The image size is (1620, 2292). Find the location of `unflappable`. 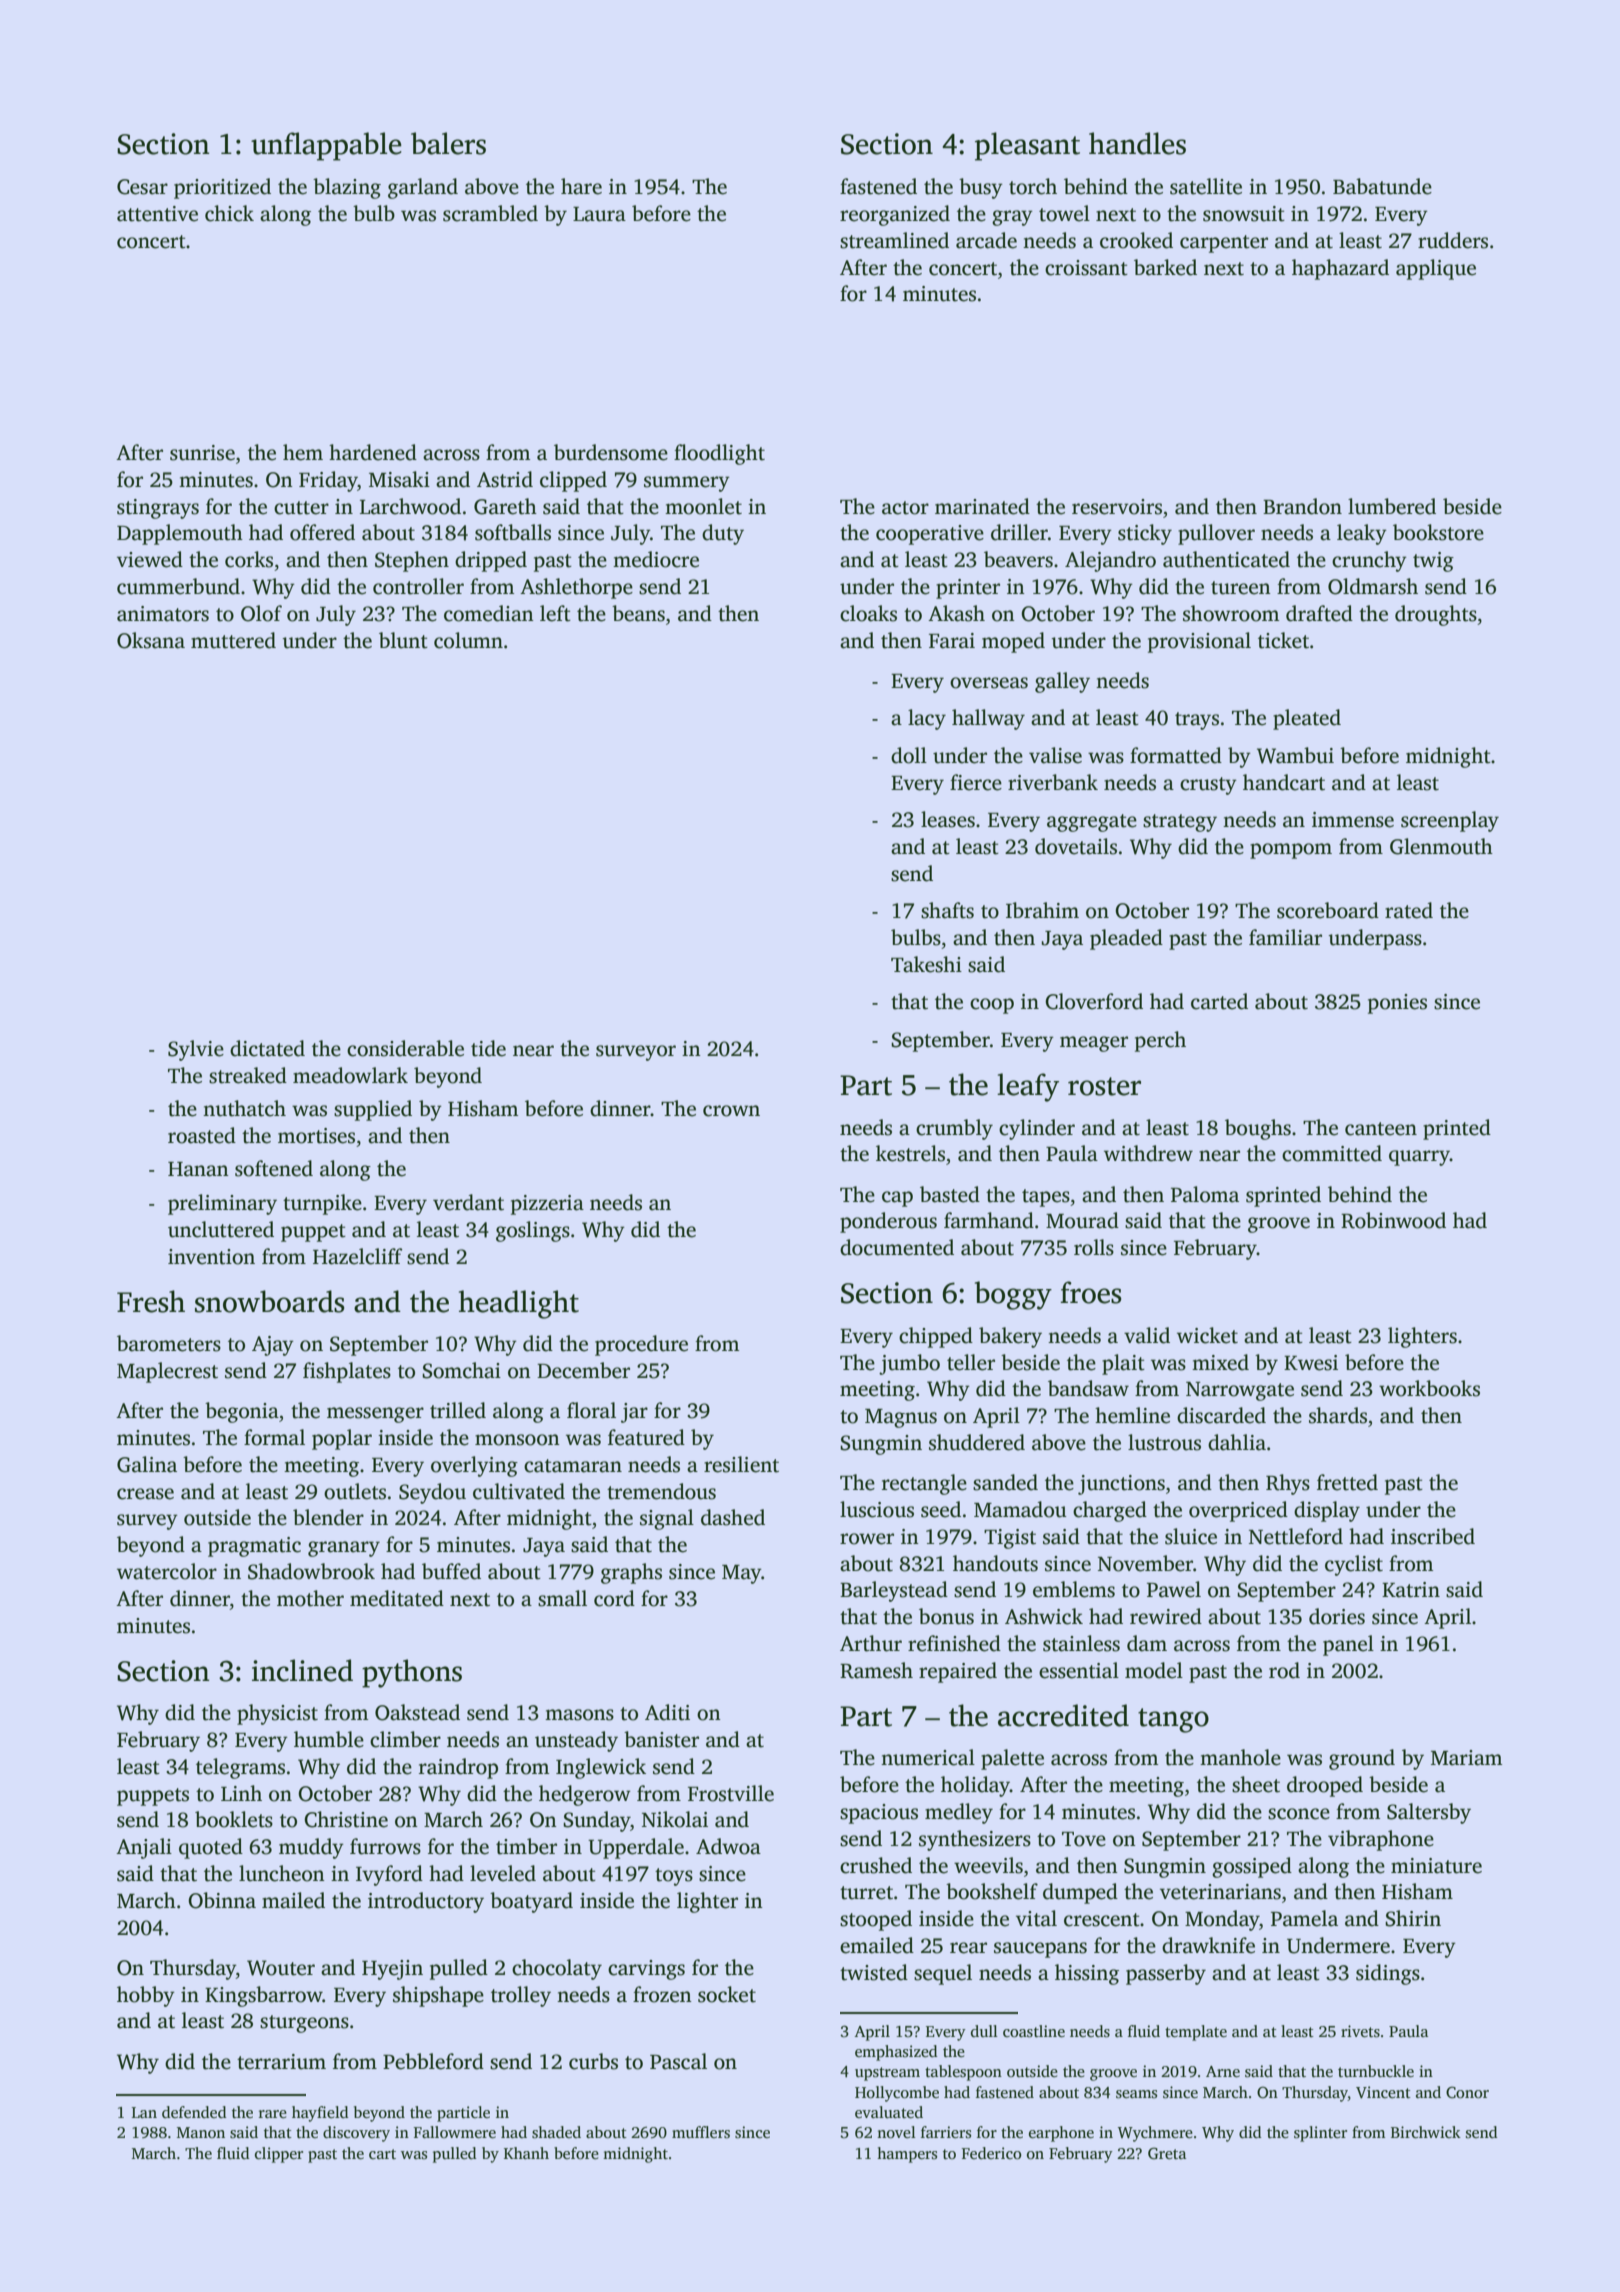

unflappable is located at coordinates (326, 146).
